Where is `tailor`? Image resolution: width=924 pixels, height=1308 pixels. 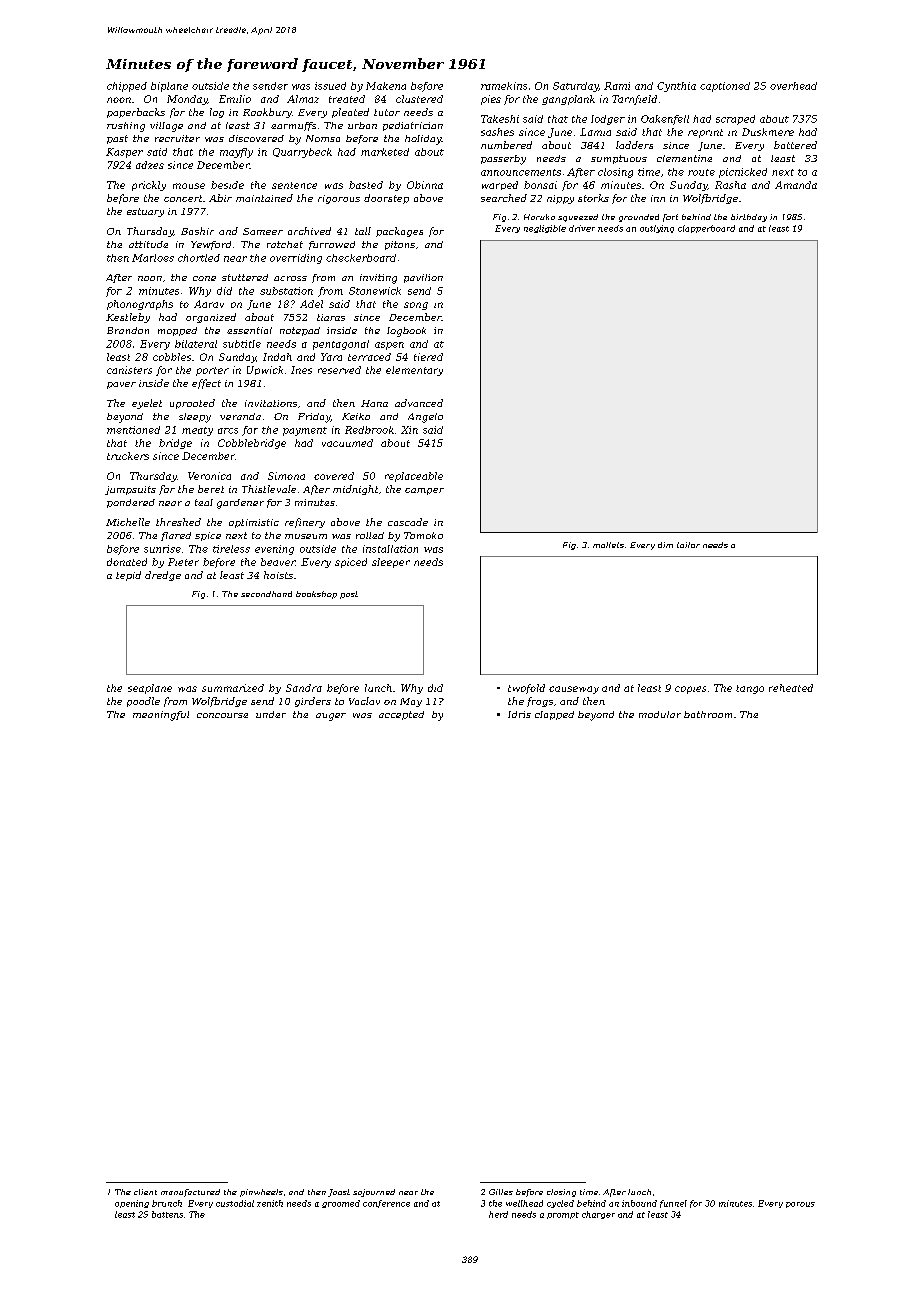 tailor is located at coordinates (688, 545).
